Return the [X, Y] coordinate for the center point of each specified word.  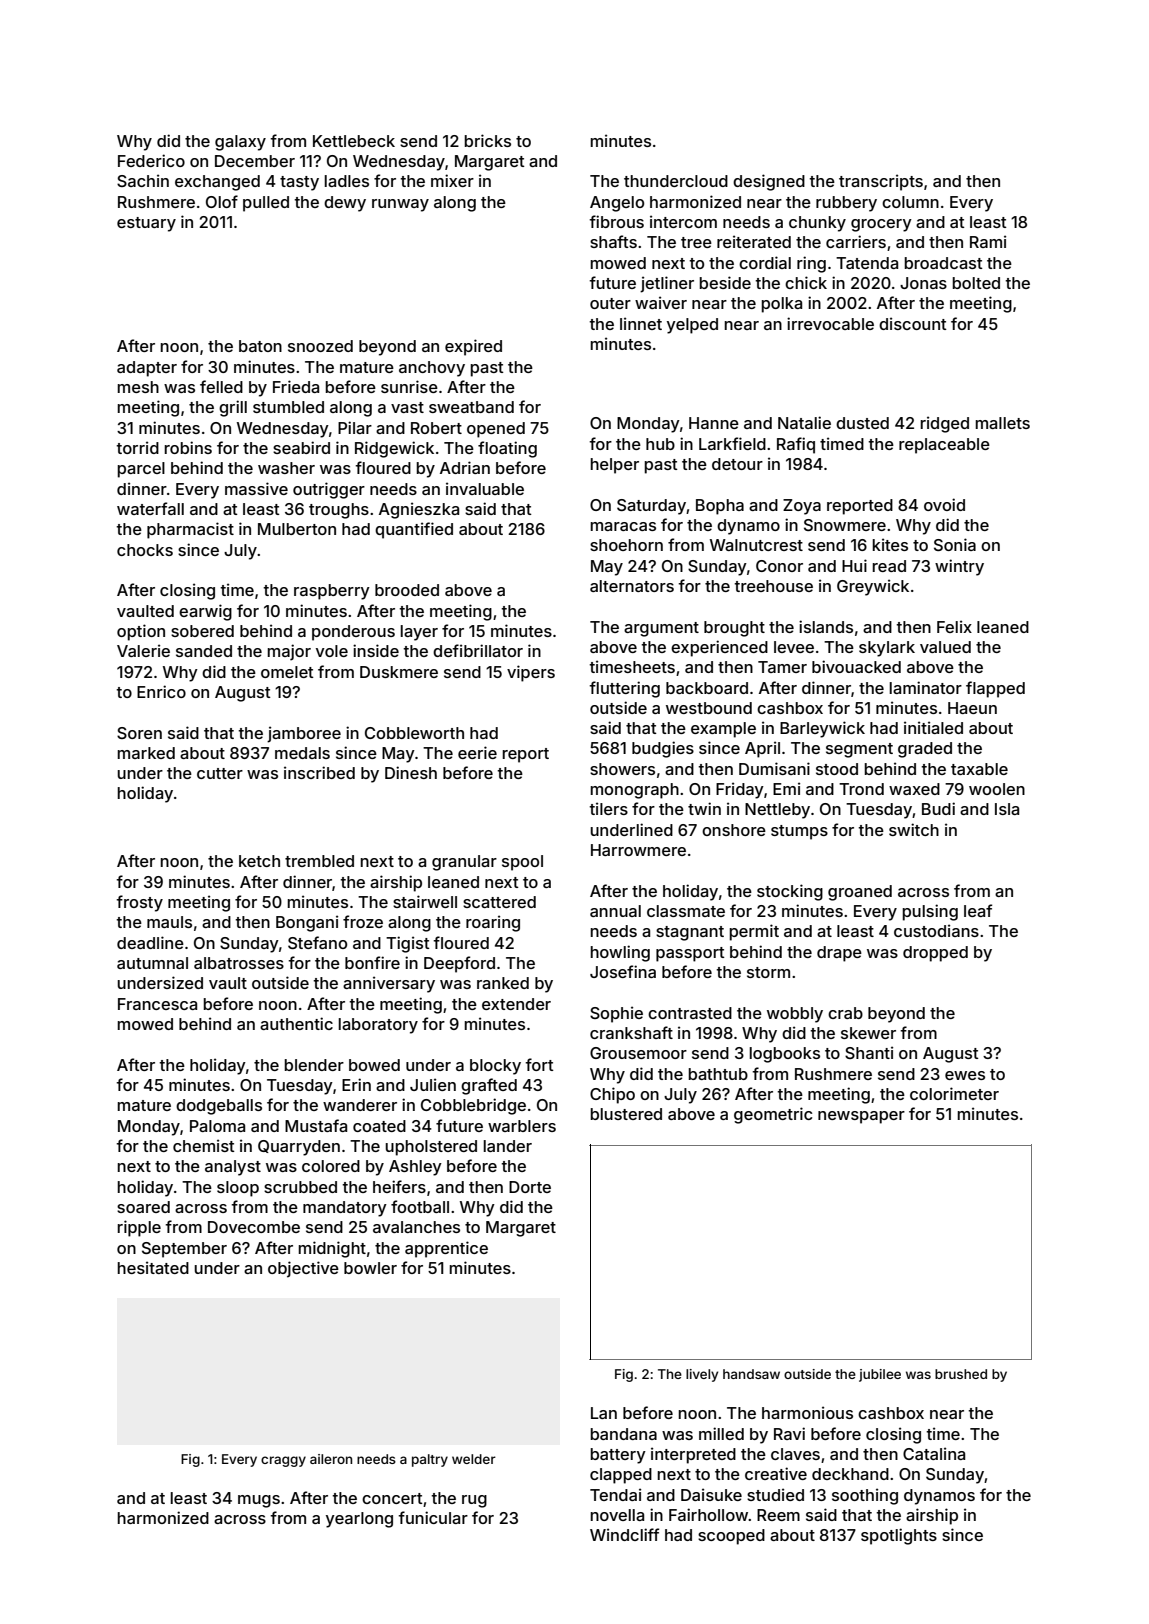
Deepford [459, 964]
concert [392, 1498]
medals [302, 753]
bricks [488, 140]
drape [839, 954]
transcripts [881, 182]
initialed [933, 727]
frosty [139, 903]
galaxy [240, 143]
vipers [531, 673]
